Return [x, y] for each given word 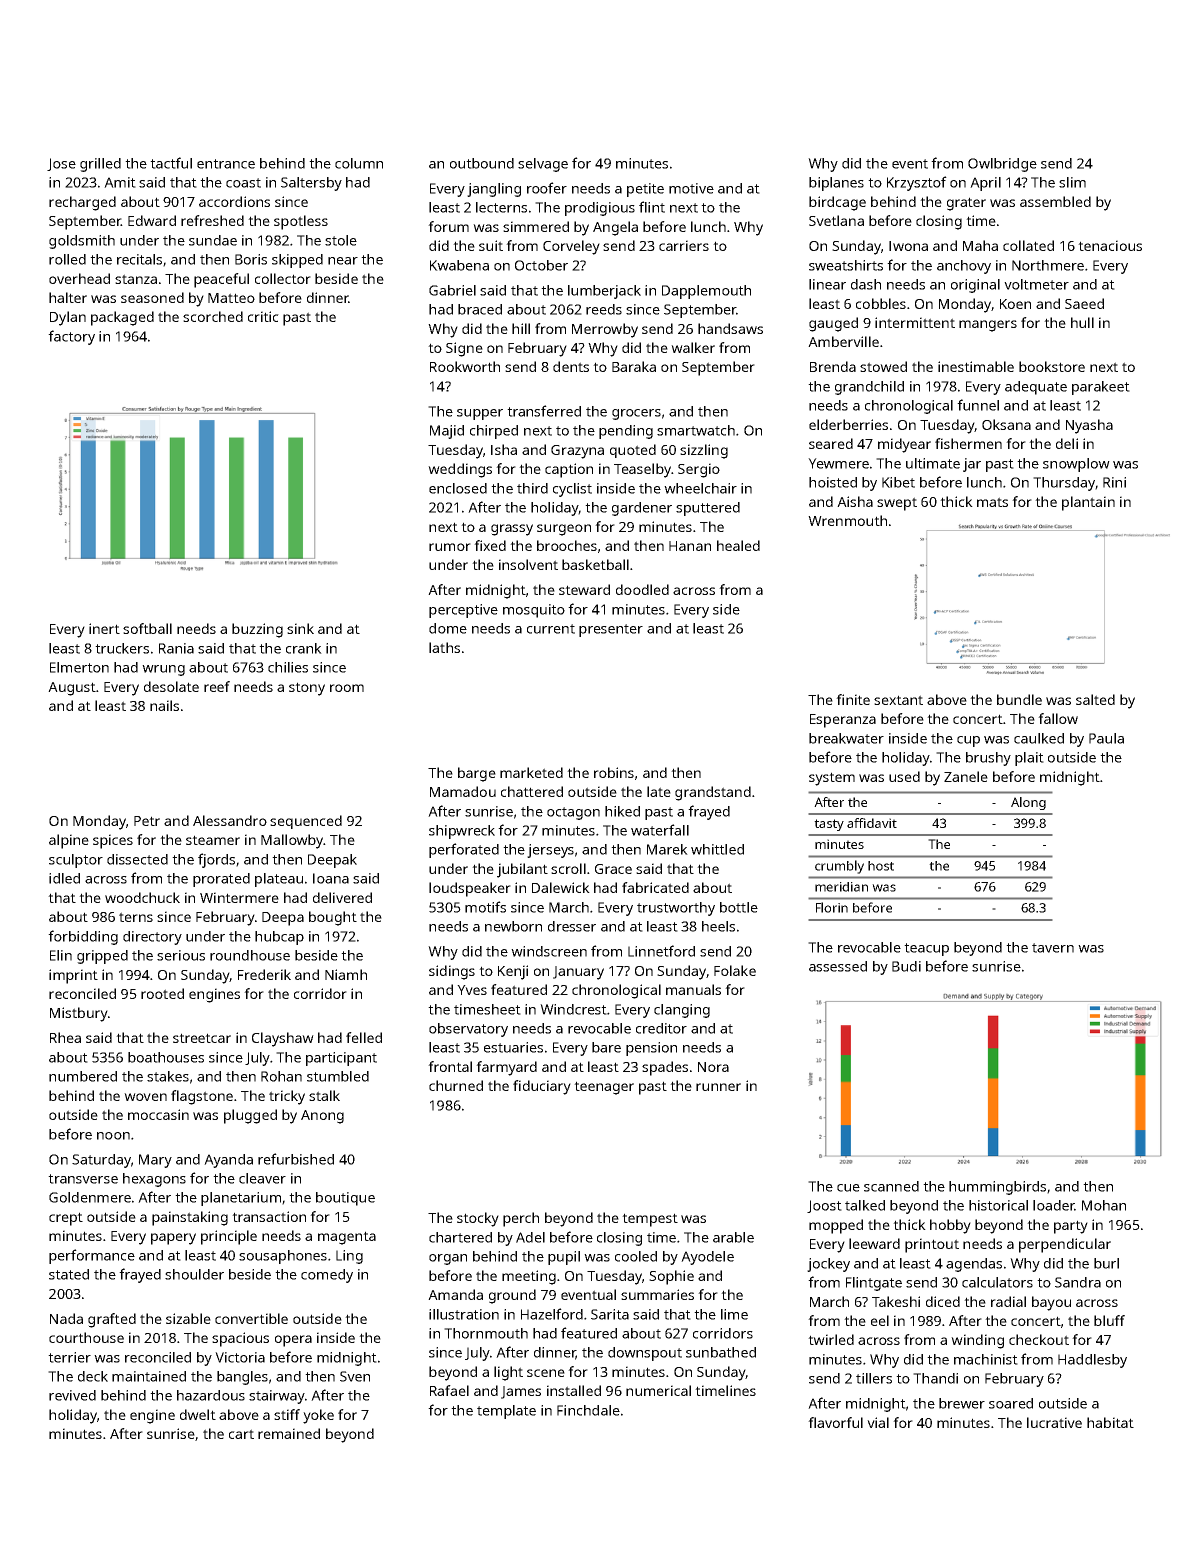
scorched [213, 316]
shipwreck [462, 832]
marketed [531, 772]
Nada [66, 1318]
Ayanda [228, 1161]
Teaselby [642, 470]
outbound [482, 163]
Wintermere [239, 897]
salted [1095, 699]
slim [1072, 182]
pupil [564, 1258]
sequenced [306, 822]
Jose [61, 164]
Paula [1106, 738]
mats [992, 502]
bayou [1051, 1303]
